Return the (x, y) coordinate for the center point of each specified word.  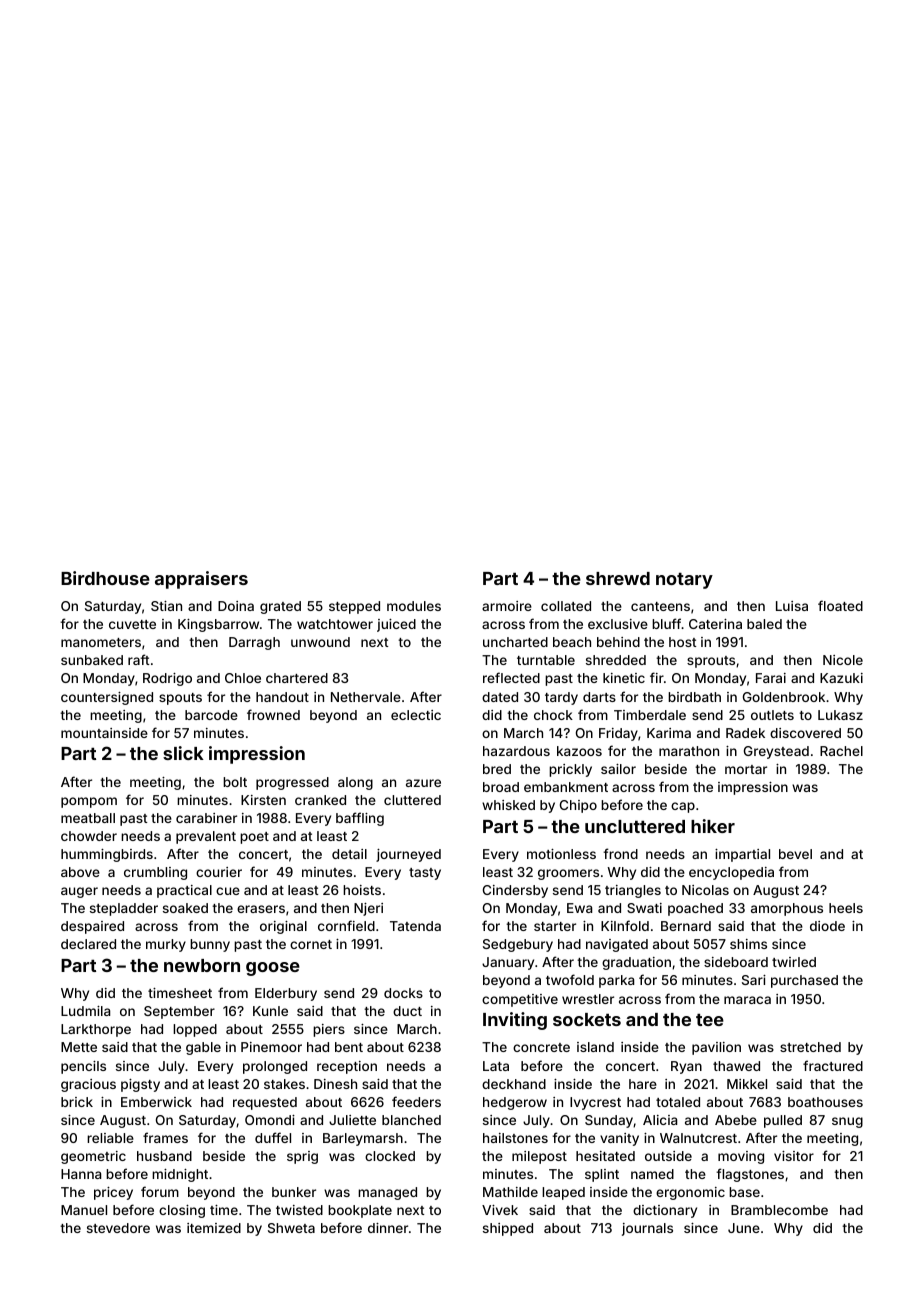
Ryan (686, 1067)
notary (684, 581)
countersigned (107, 698)
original (283, 927)
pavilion (716, 1048)
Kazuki (841, 678)
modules (414, 606)
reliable (110, 1138)
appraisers (201, 580)
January (508, 963)
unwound (320, 642)
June (744, 1228)
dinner (388, 1228)
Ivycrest (595, 1103)
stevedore (118, 1228)
